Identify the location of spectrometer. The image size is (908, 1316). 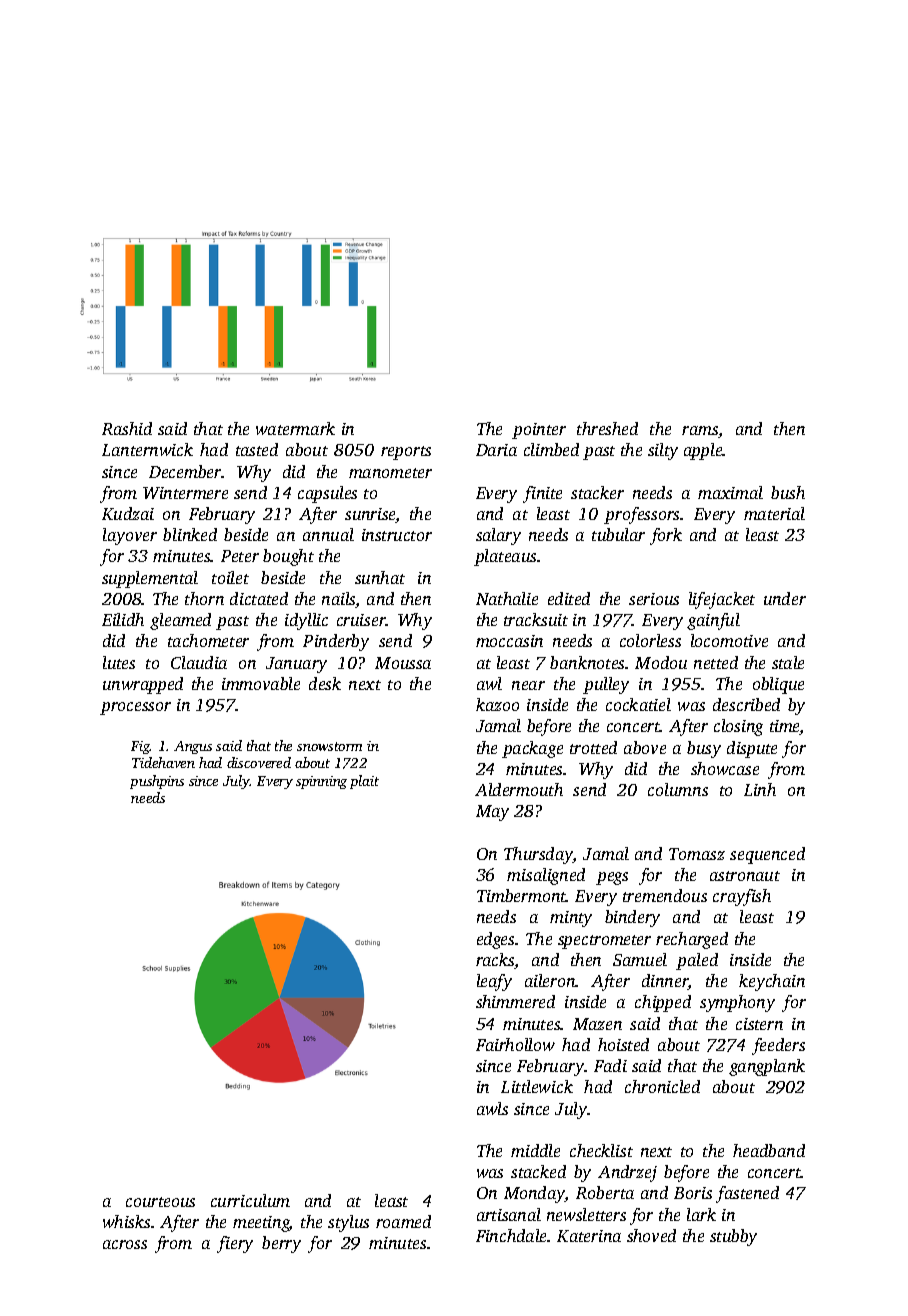
(604, 942).
